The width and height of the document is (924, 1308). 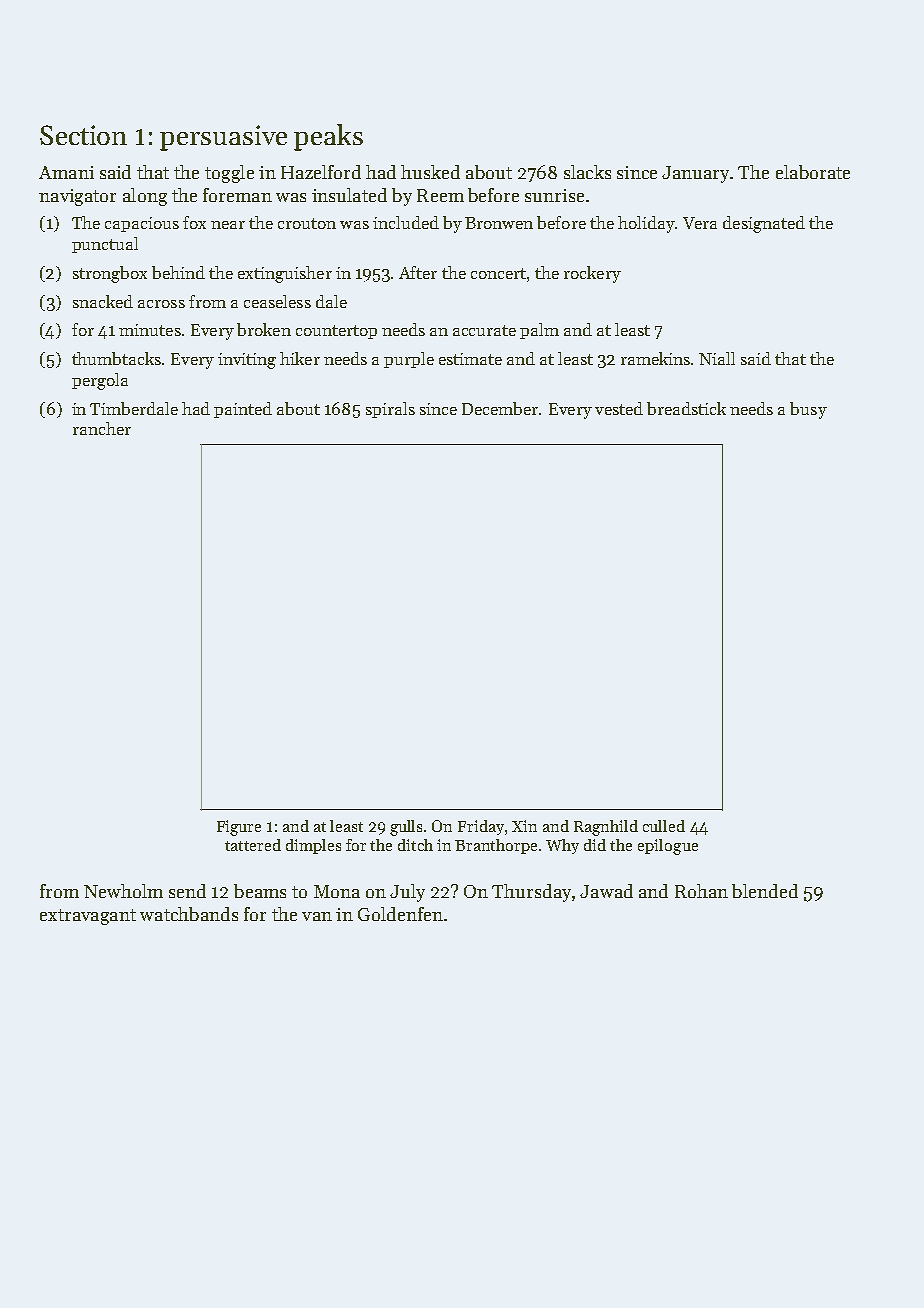 I want to click on extravagant, so click(x=88, y=917).
